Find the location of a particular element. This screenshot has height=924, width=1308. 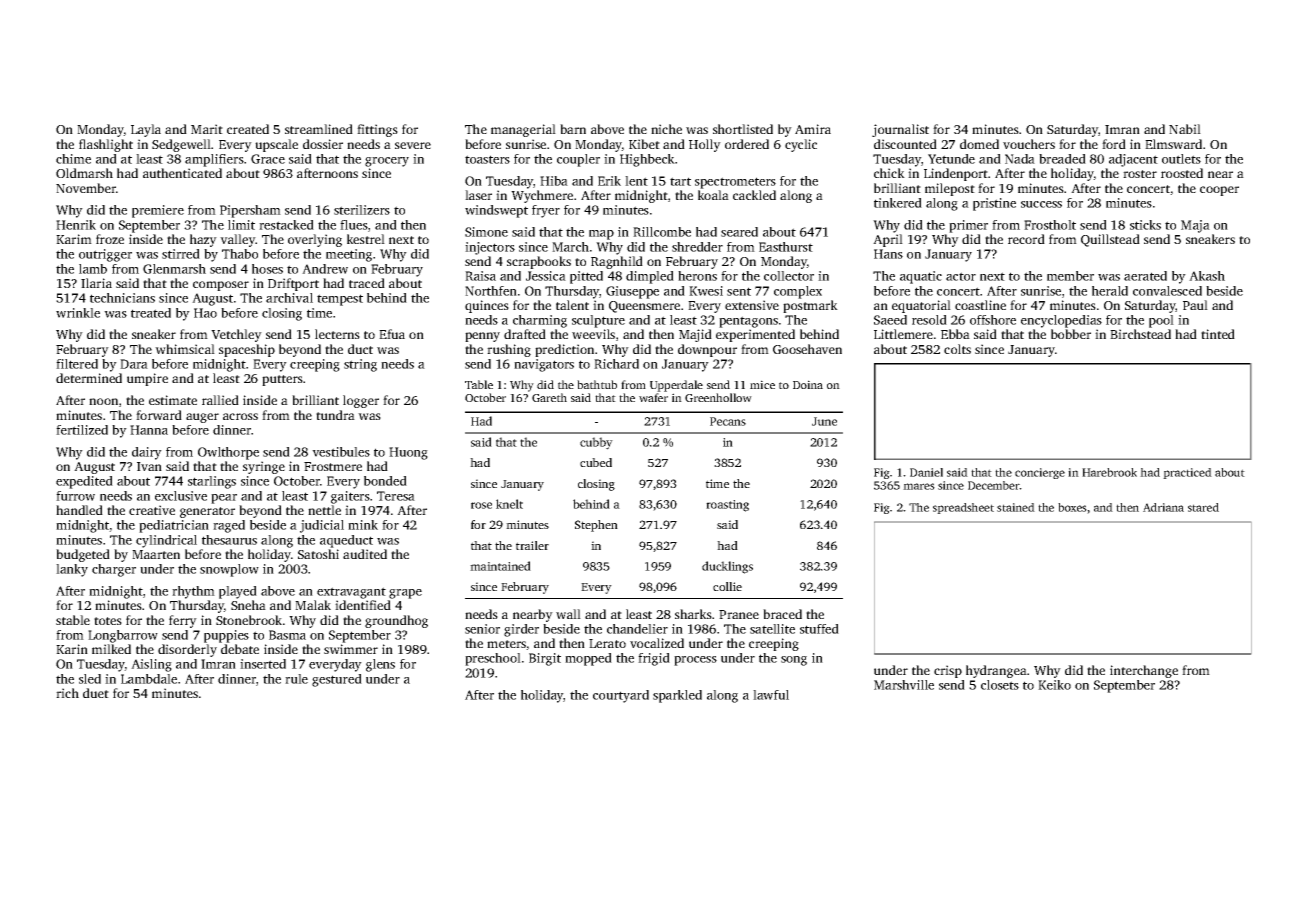

Layla is located at coordinates (146, 130).
